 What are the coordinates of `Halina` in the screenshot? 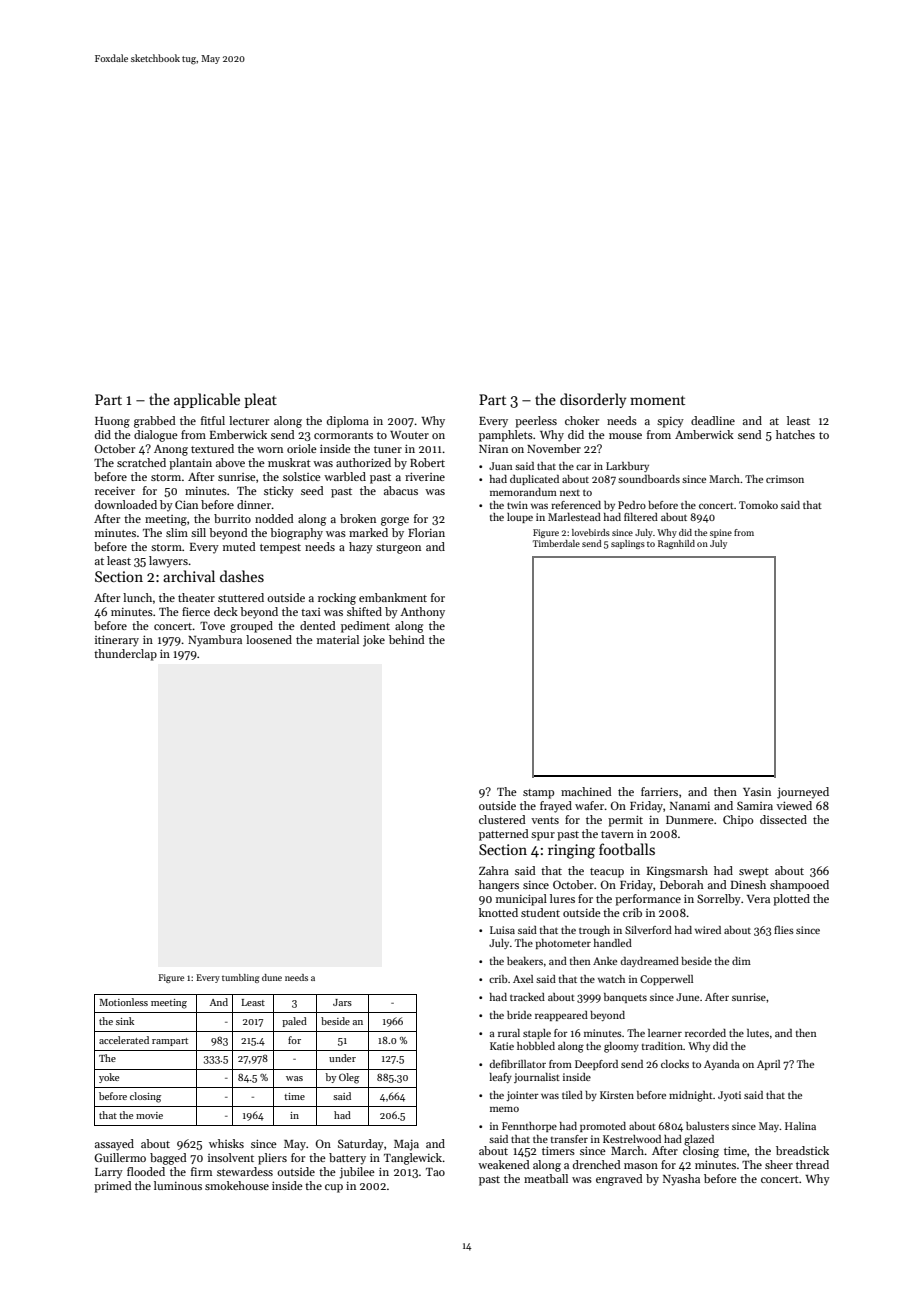 It's located at (800, 1126).
